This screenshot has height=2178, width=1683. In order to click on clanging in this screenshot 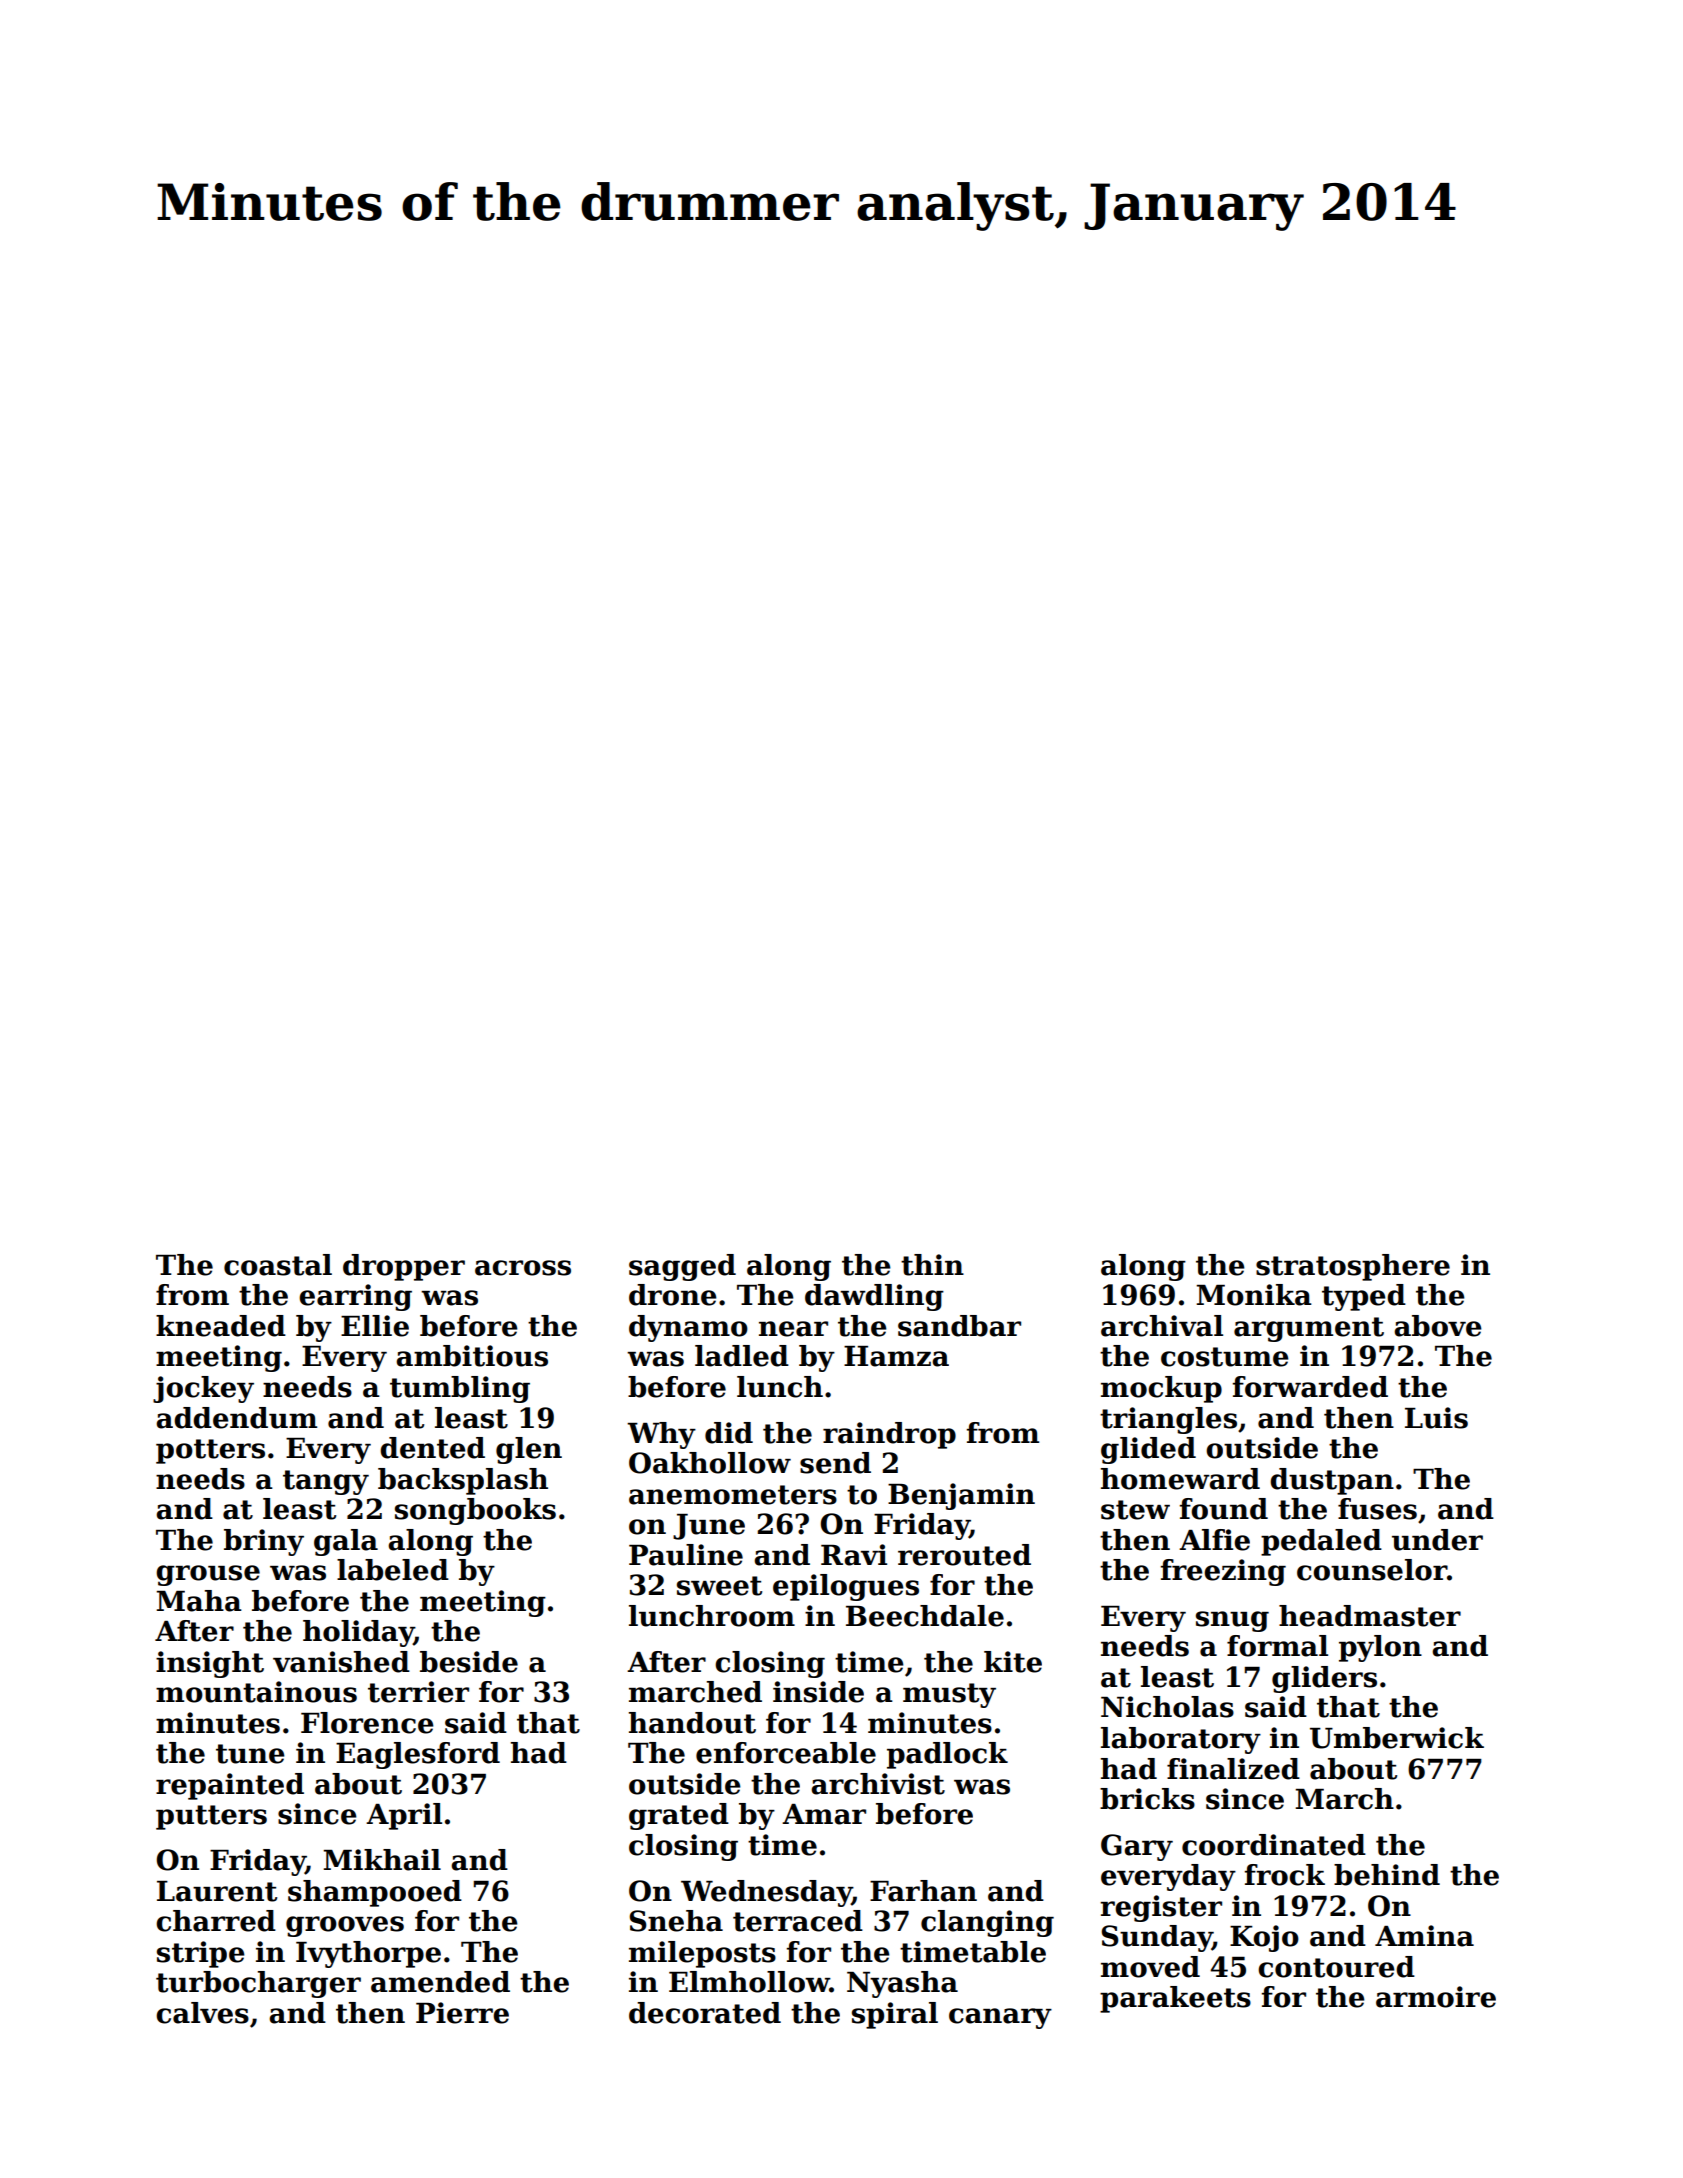, I will do `click(987, 1923)`.
